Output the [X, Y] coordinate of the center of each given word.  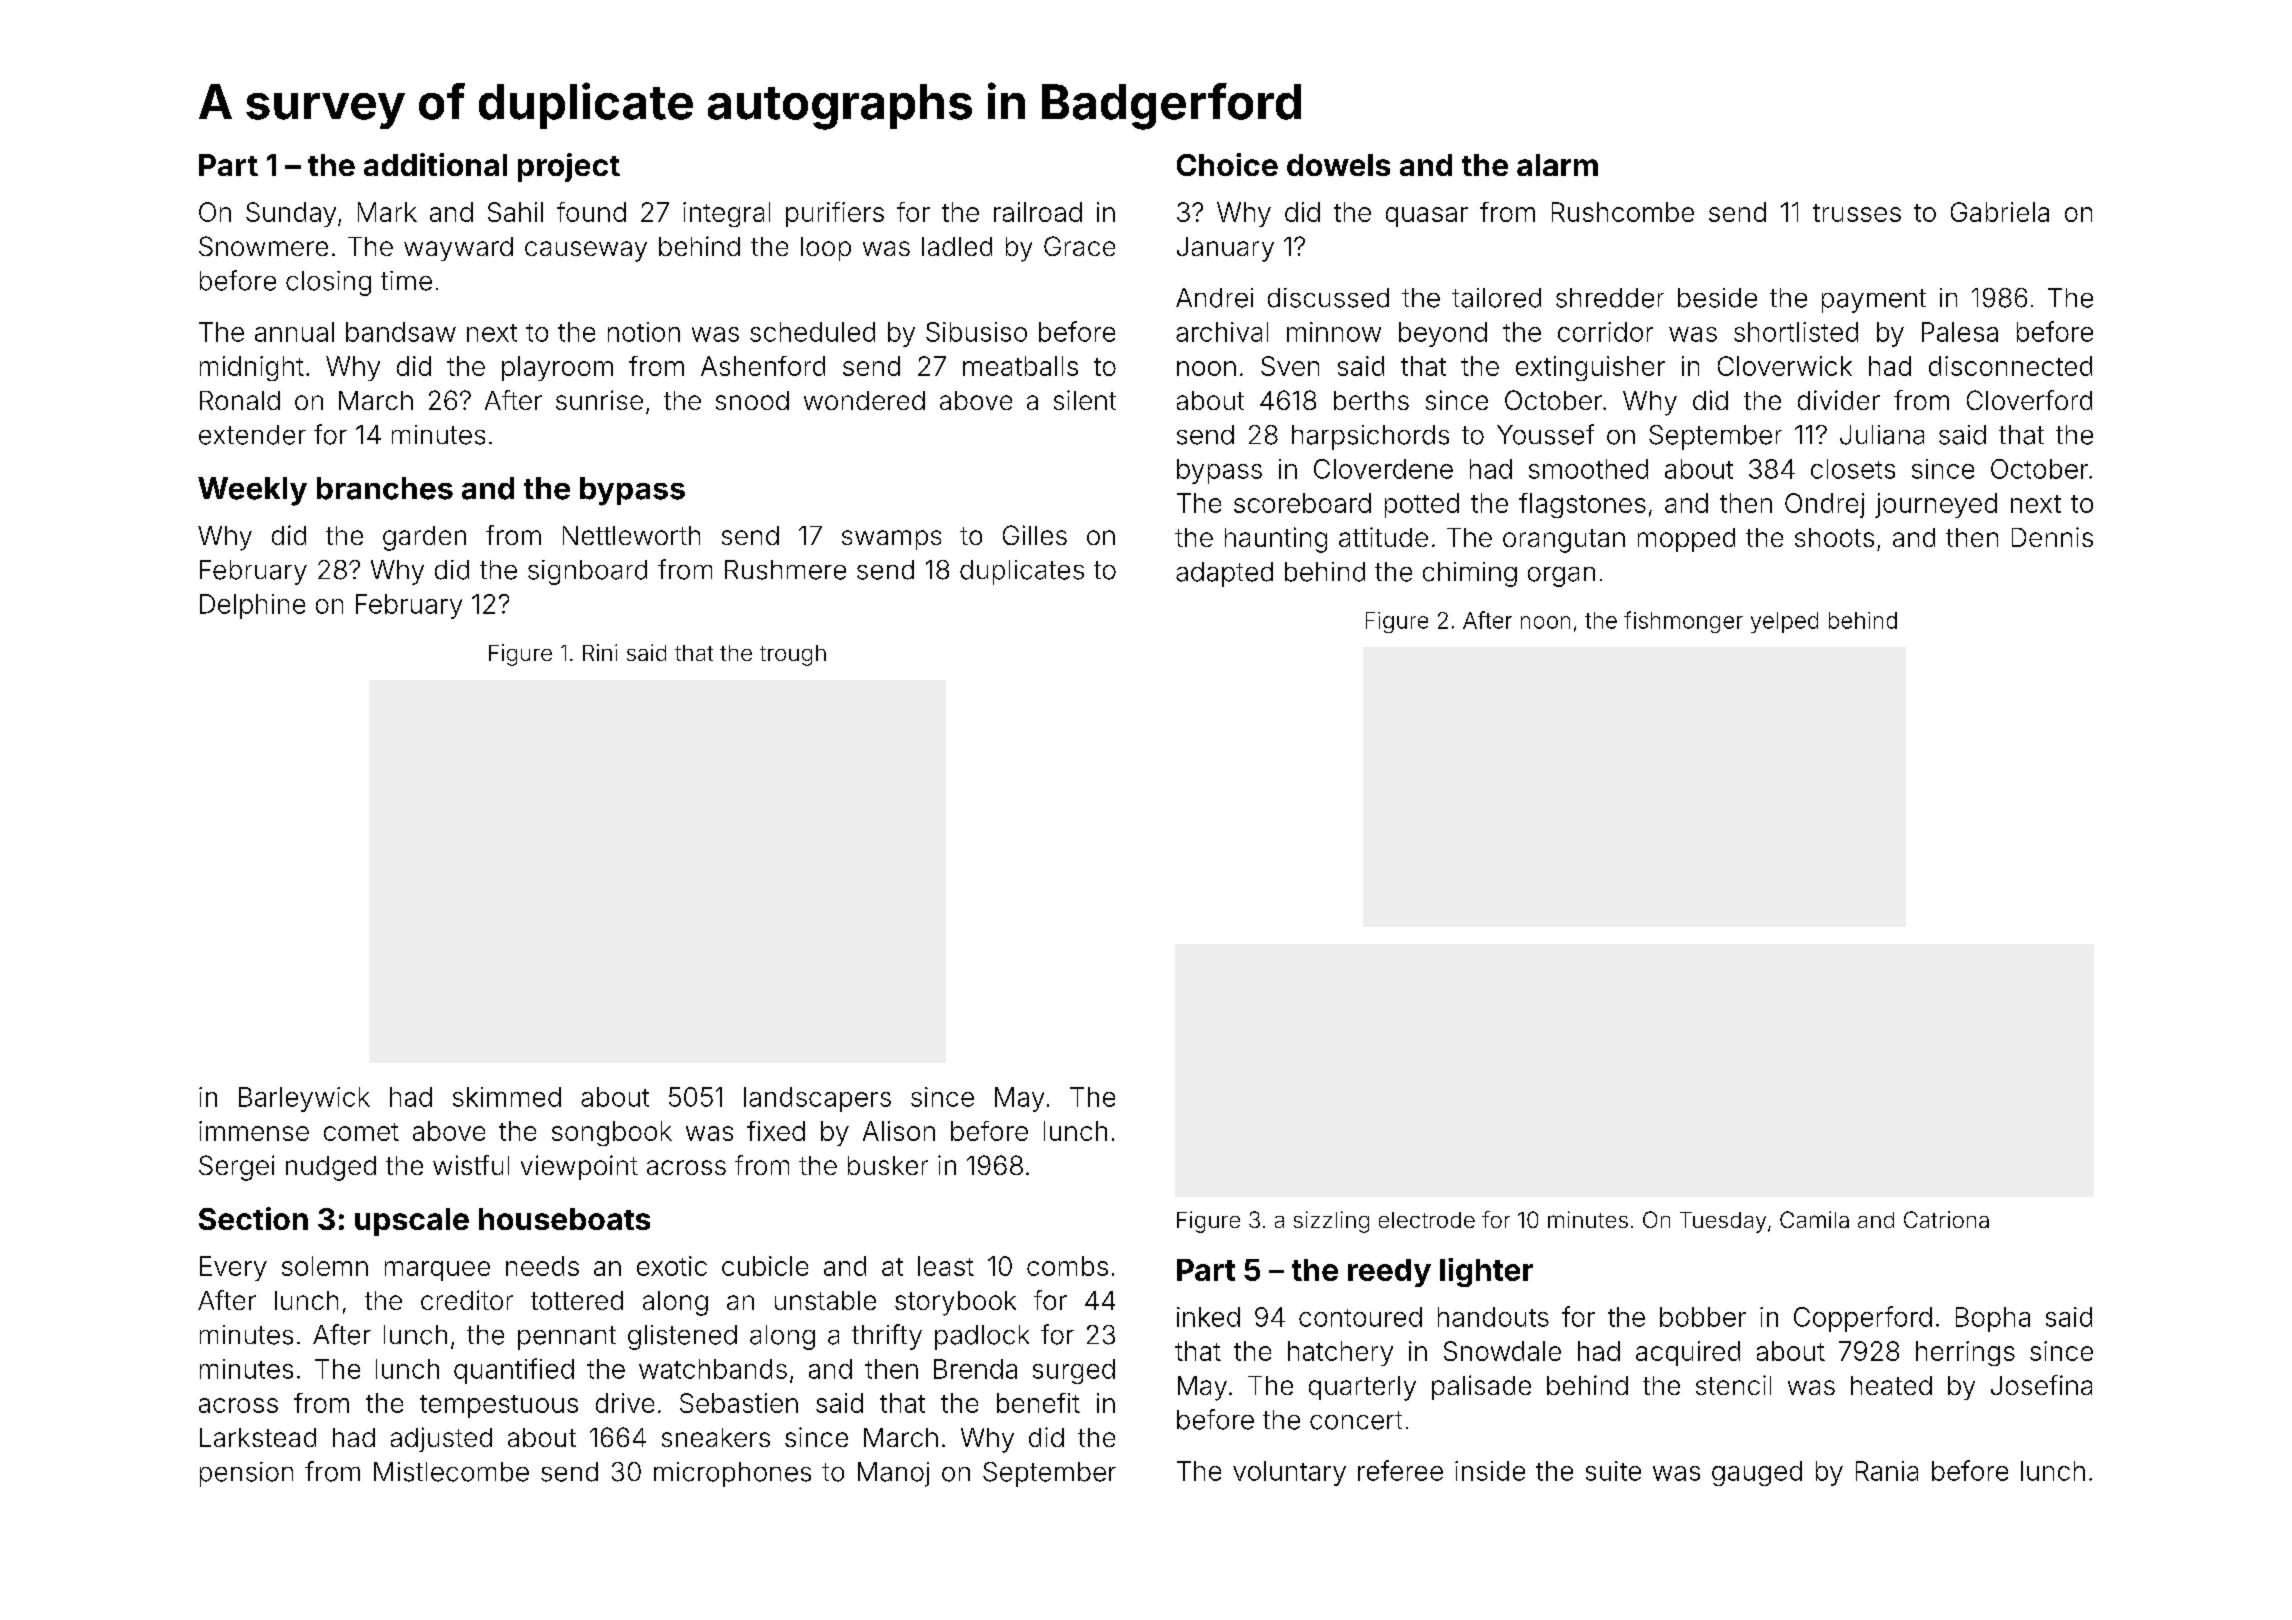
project [569, 167]
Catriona [1946, 1219]
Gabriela [2000, 212]
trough [793, 655]
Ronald [240, 400]
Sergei [236, 1168]
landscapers [817, 1099]
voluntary [1289, 1473]
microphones [732, 1474]
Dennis [2052, 537]
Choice [1227, 164]
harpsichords [1370, 437]
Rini [600, 652]
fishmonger [1683, 622]
